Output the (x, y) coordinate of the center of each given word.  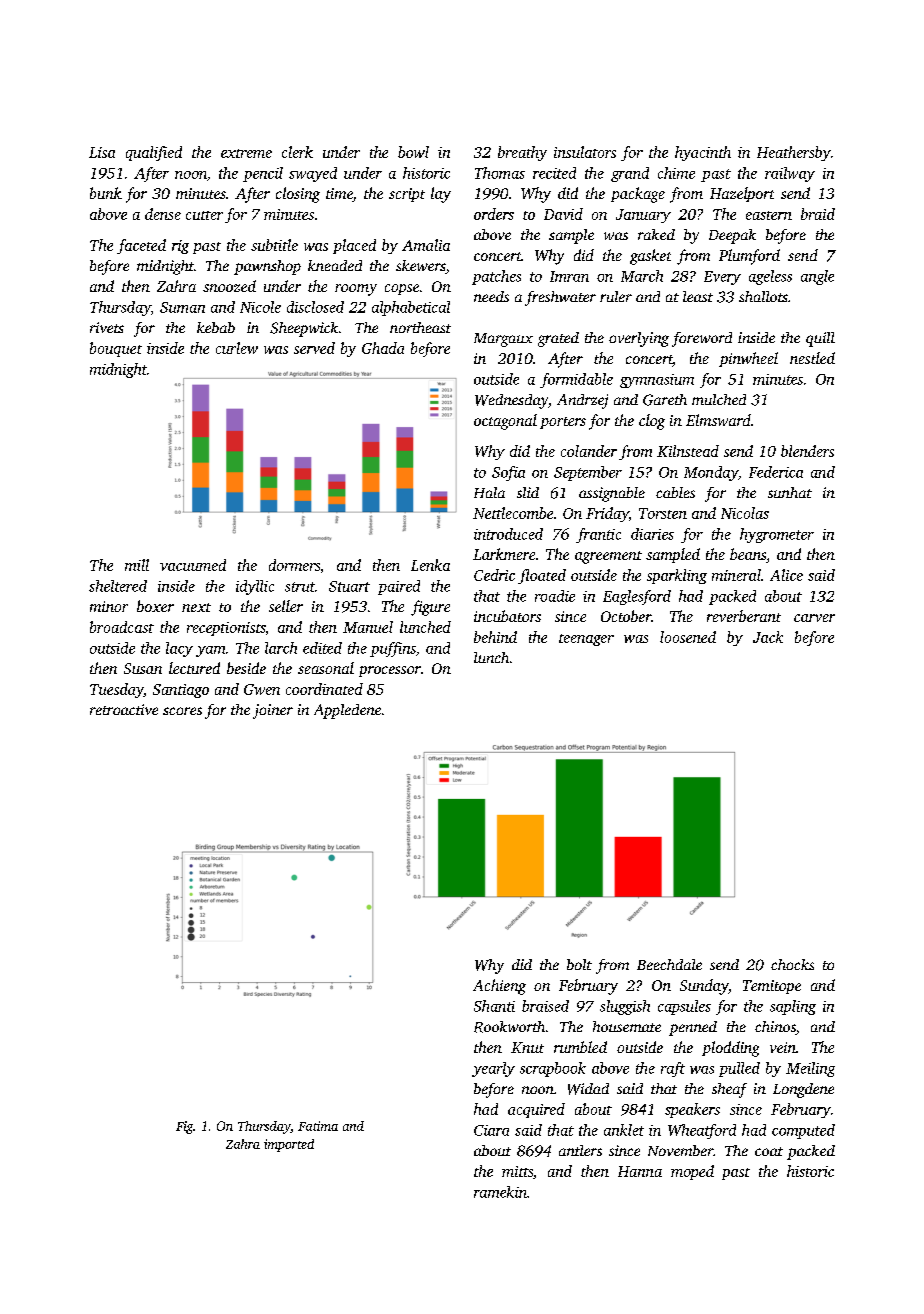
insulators (585, 152)
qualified (154, 153)
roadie (555, 596)
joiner (273, 711)
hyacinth (703, 153)
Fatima (318, 1126)
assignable (612, 494)
